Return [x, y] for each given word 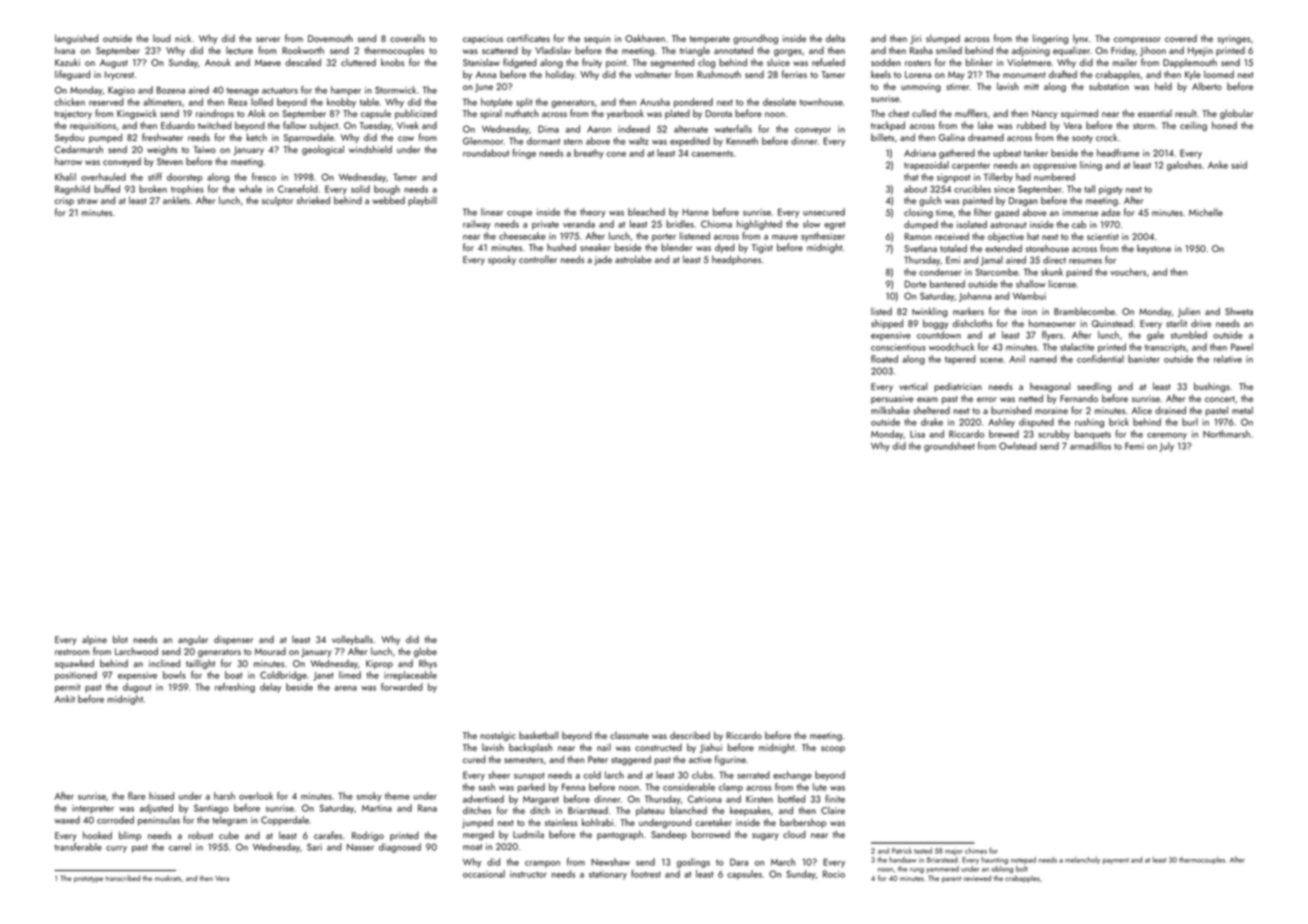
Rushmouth [719, 74]
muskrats [168, 878]
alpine [94, 640]
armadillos [1090, 446]
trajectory [73, 114]
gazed [1007, 213]
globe [425, 652]
